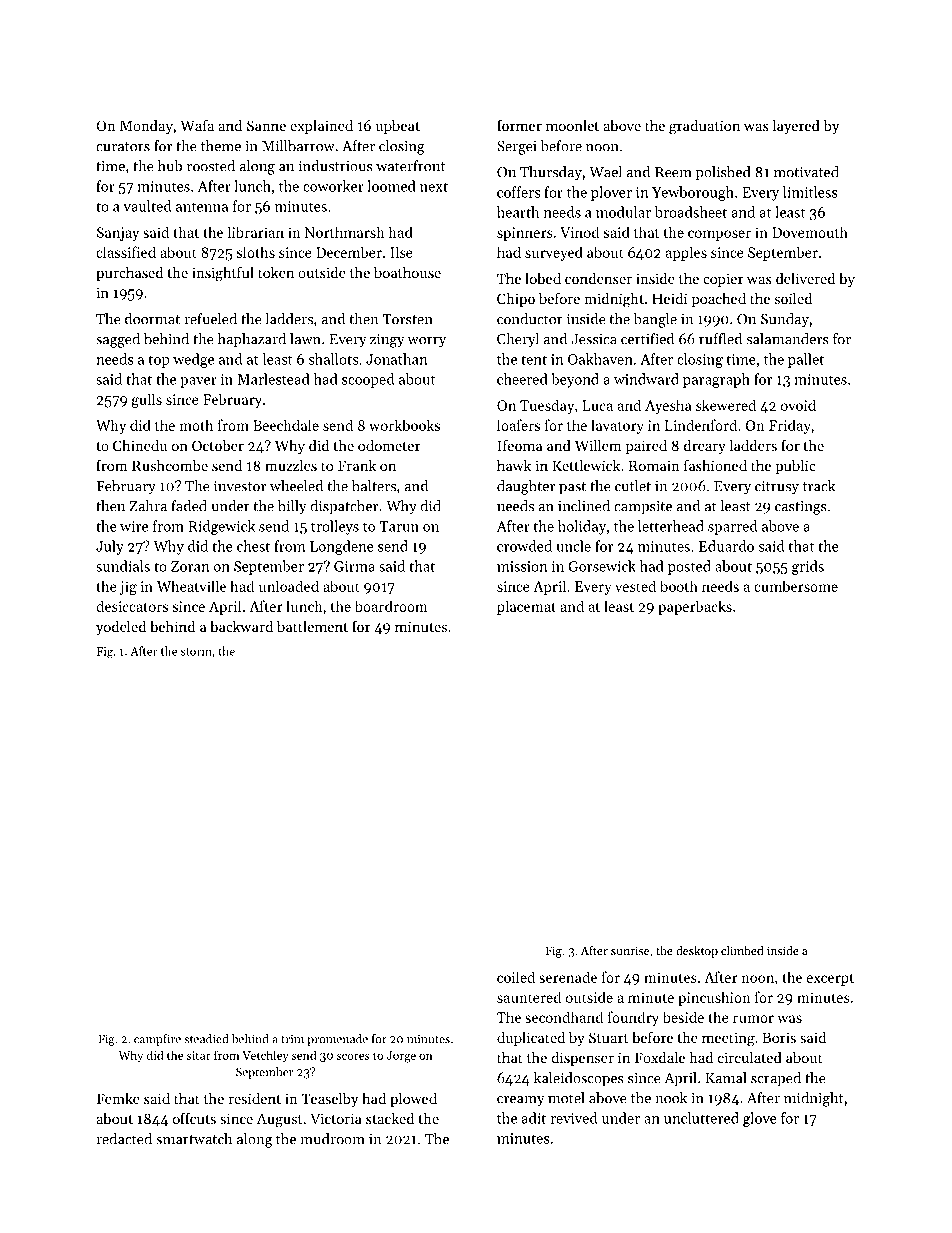 The image size is (952, 1233). Describe the element at coordinates (223, 274) in the screenshot. I see `insightful` at that location.
